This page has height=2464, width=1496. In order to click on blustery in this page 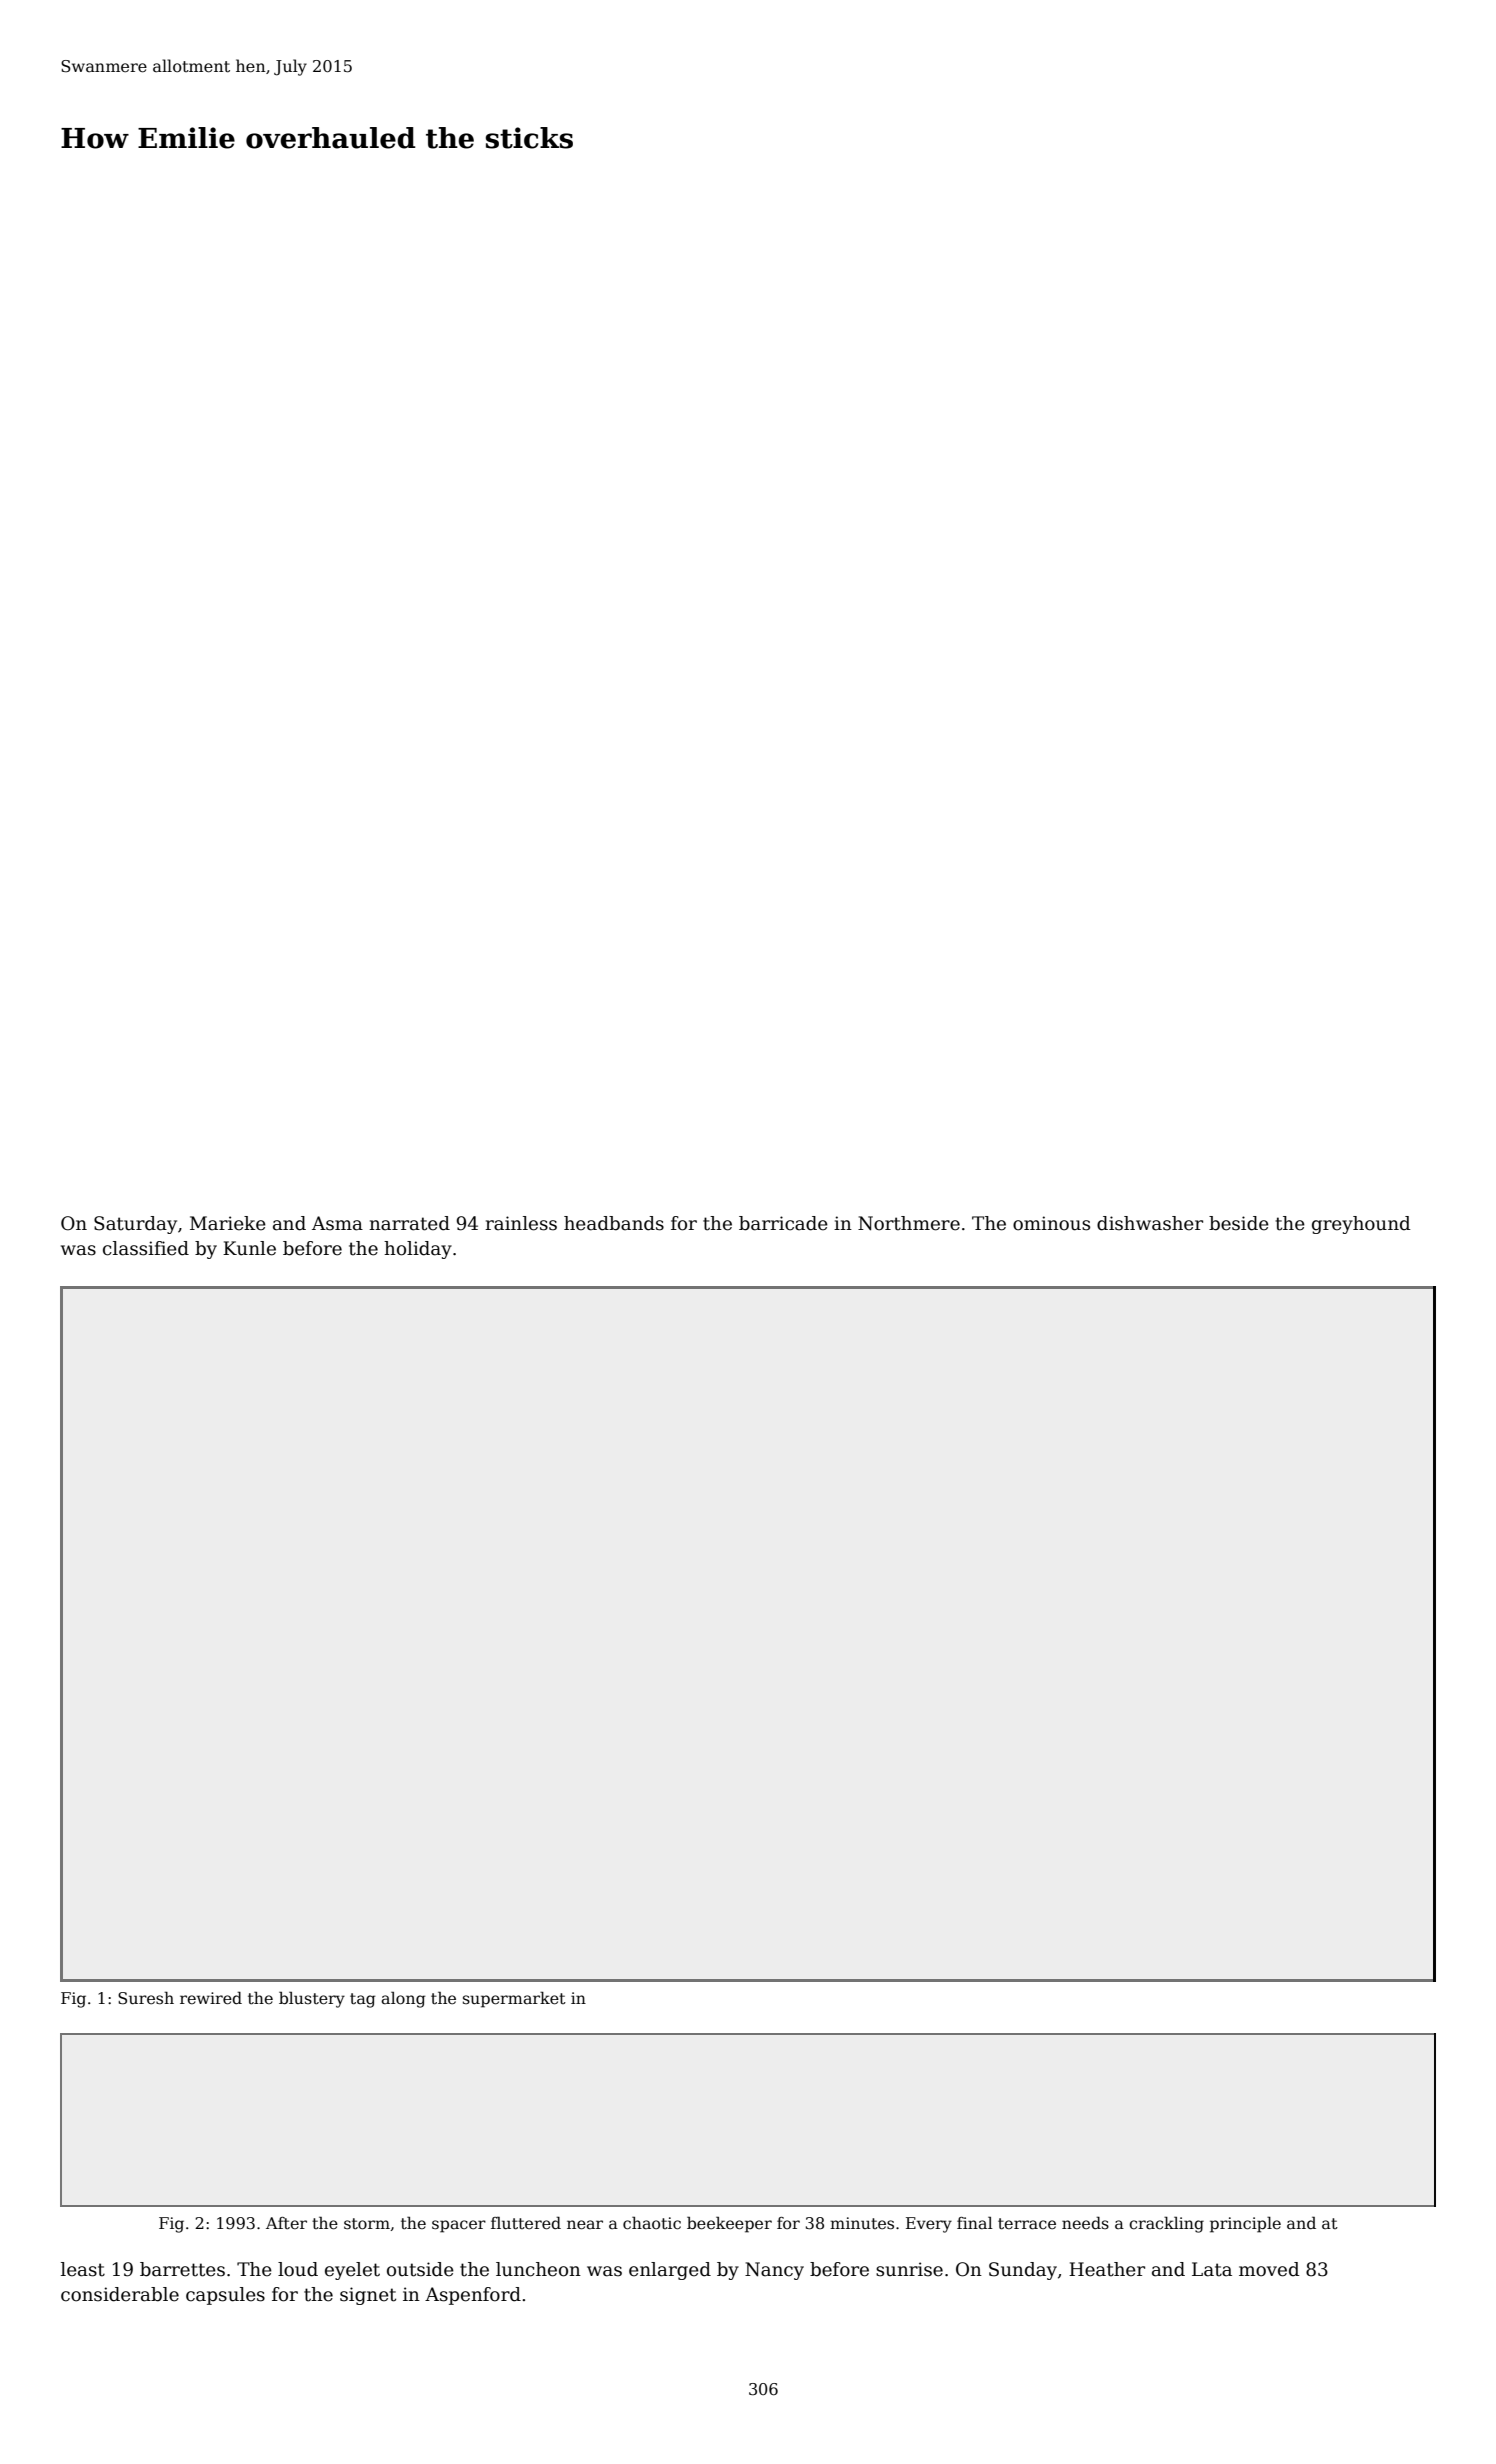, I will do `click(312, 1999)`.
